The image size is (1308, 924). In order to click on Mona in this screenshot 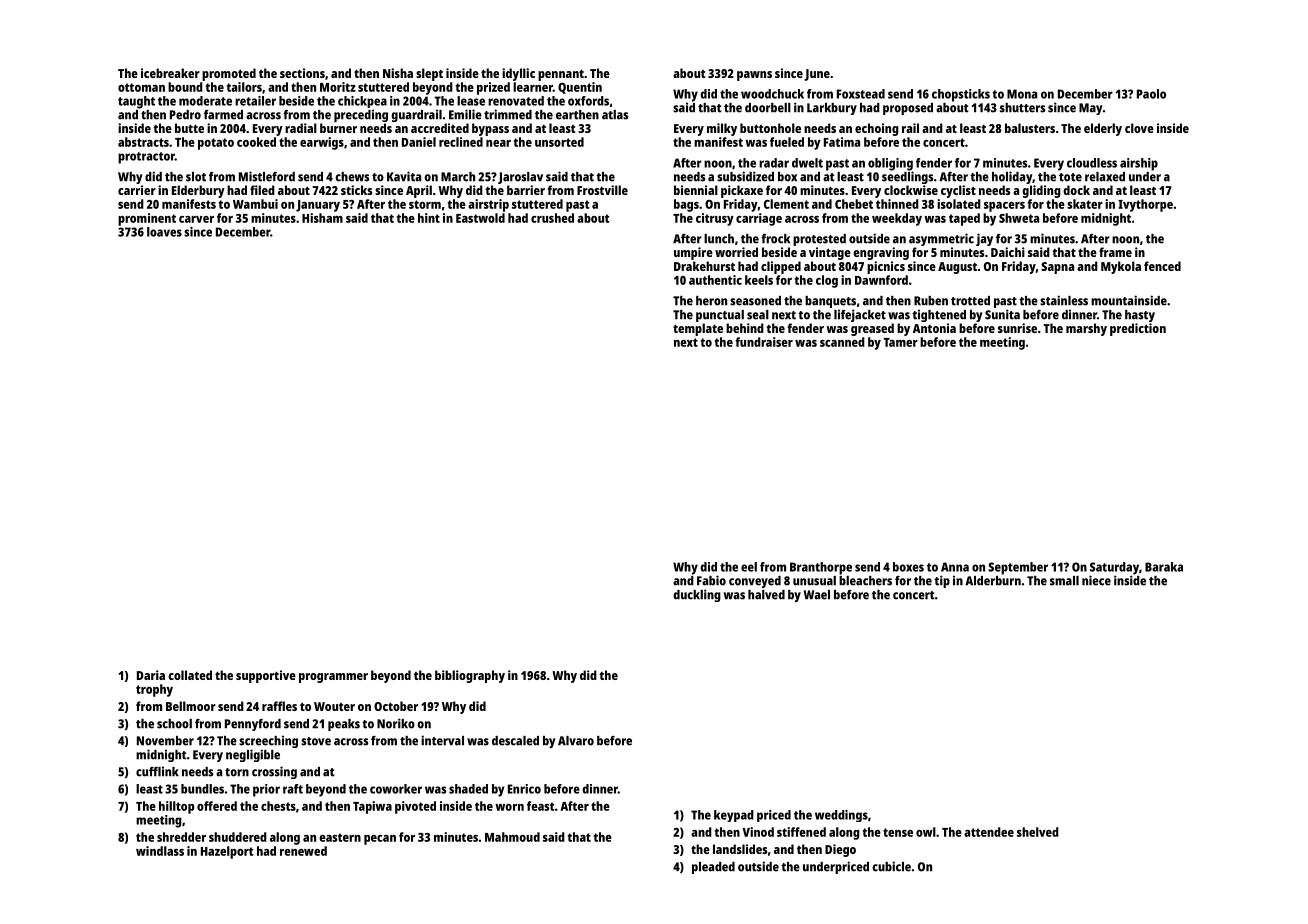, I will do `click(1022, 94)`.
